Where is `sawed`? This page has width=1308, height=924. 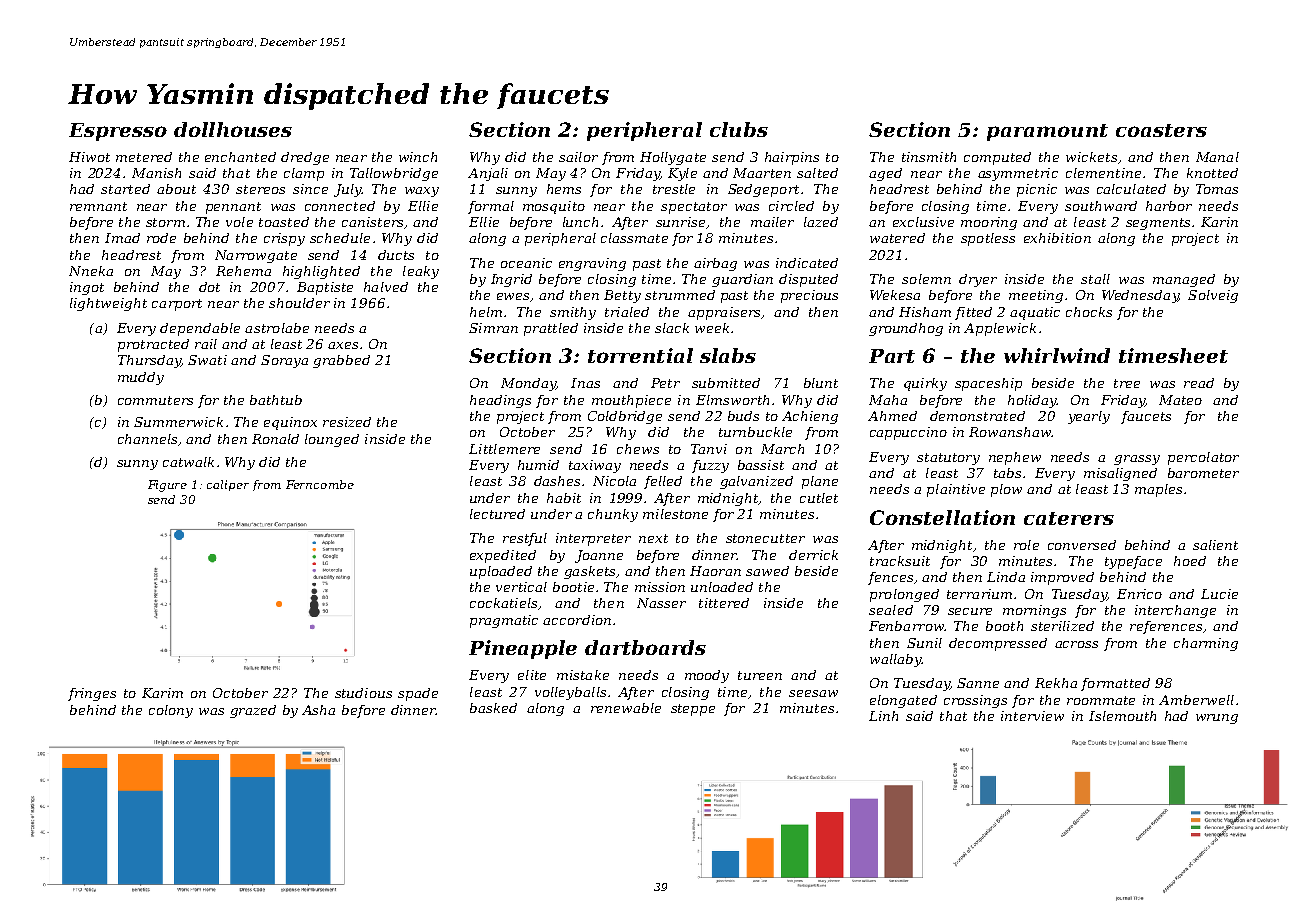 sawed is located at coordinates (767, 571).
